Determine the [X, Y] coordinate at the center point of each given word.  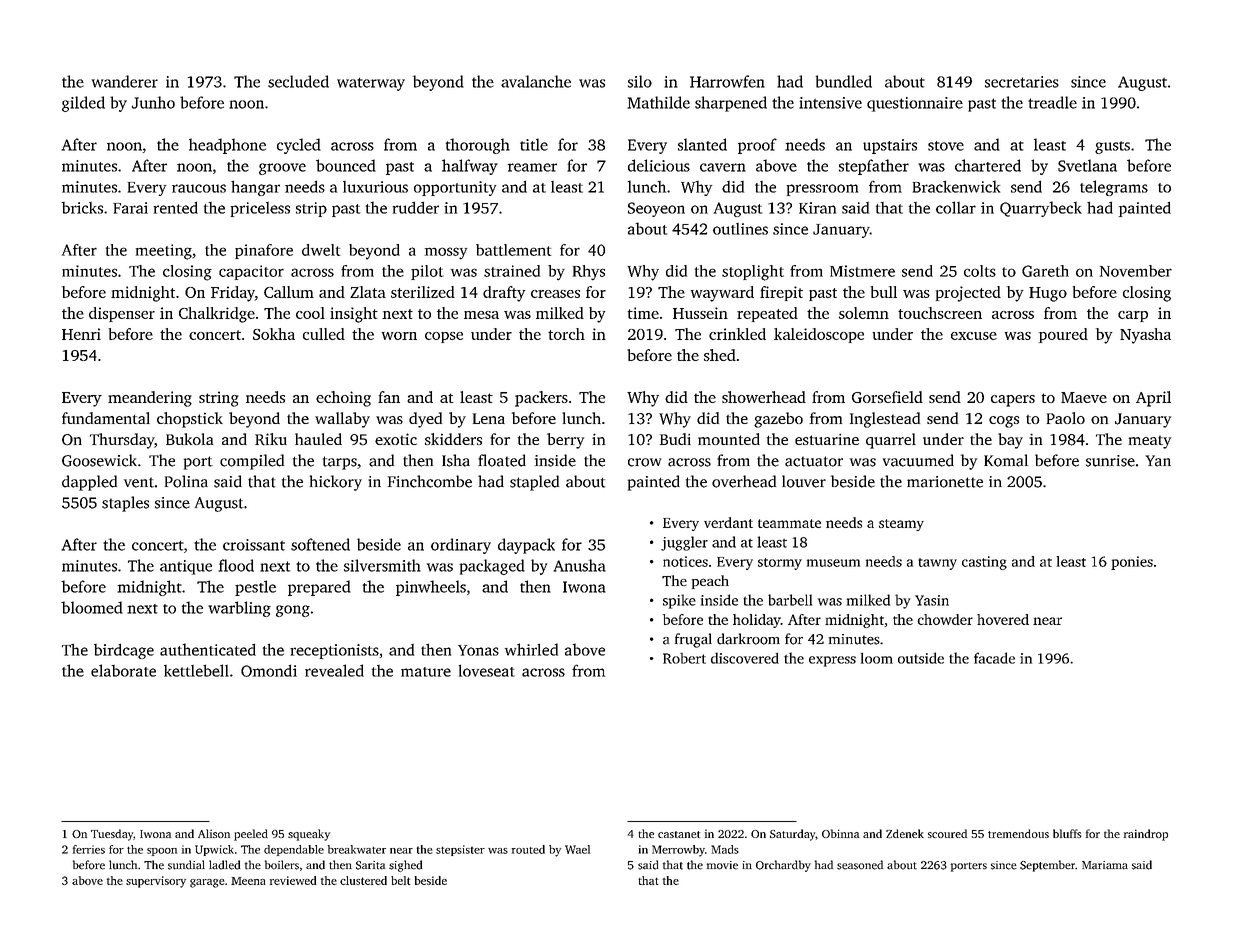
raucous [199, 188]
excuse [974, 336]
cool [310, 313]
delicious [659, 165]
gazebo [778, 420]
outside [921, 658]
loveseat [487, 670]
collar [956, 207]
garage [207, 883]
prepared [319, 588]
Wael [577, 849]
